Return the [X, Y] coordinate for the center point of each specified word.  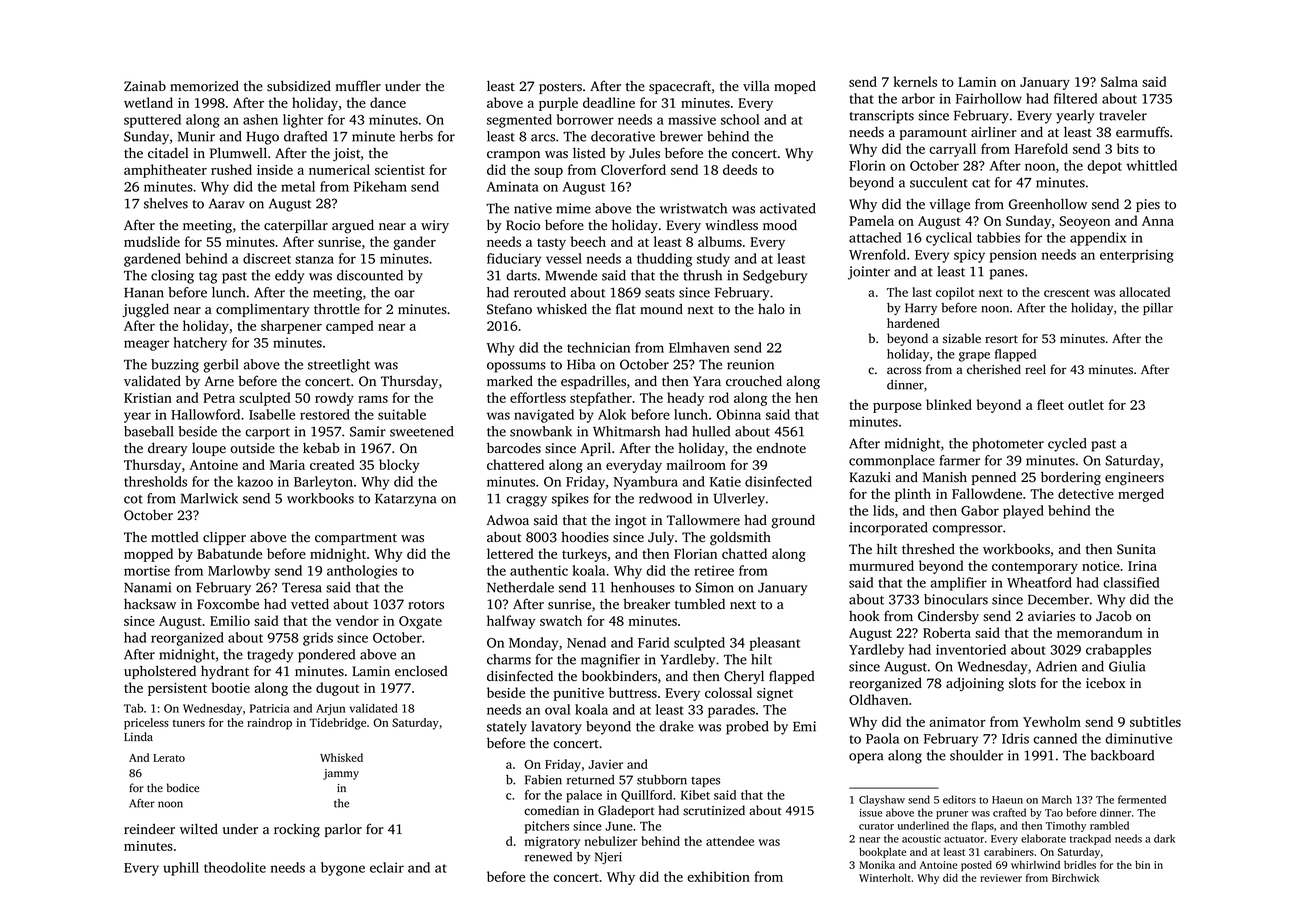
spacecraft [680, 87]
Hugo [262, 138]
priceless [146, 724]
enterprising [1137, 256]
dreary [168, 449]
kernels [915, 81]
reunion [750, 364]
